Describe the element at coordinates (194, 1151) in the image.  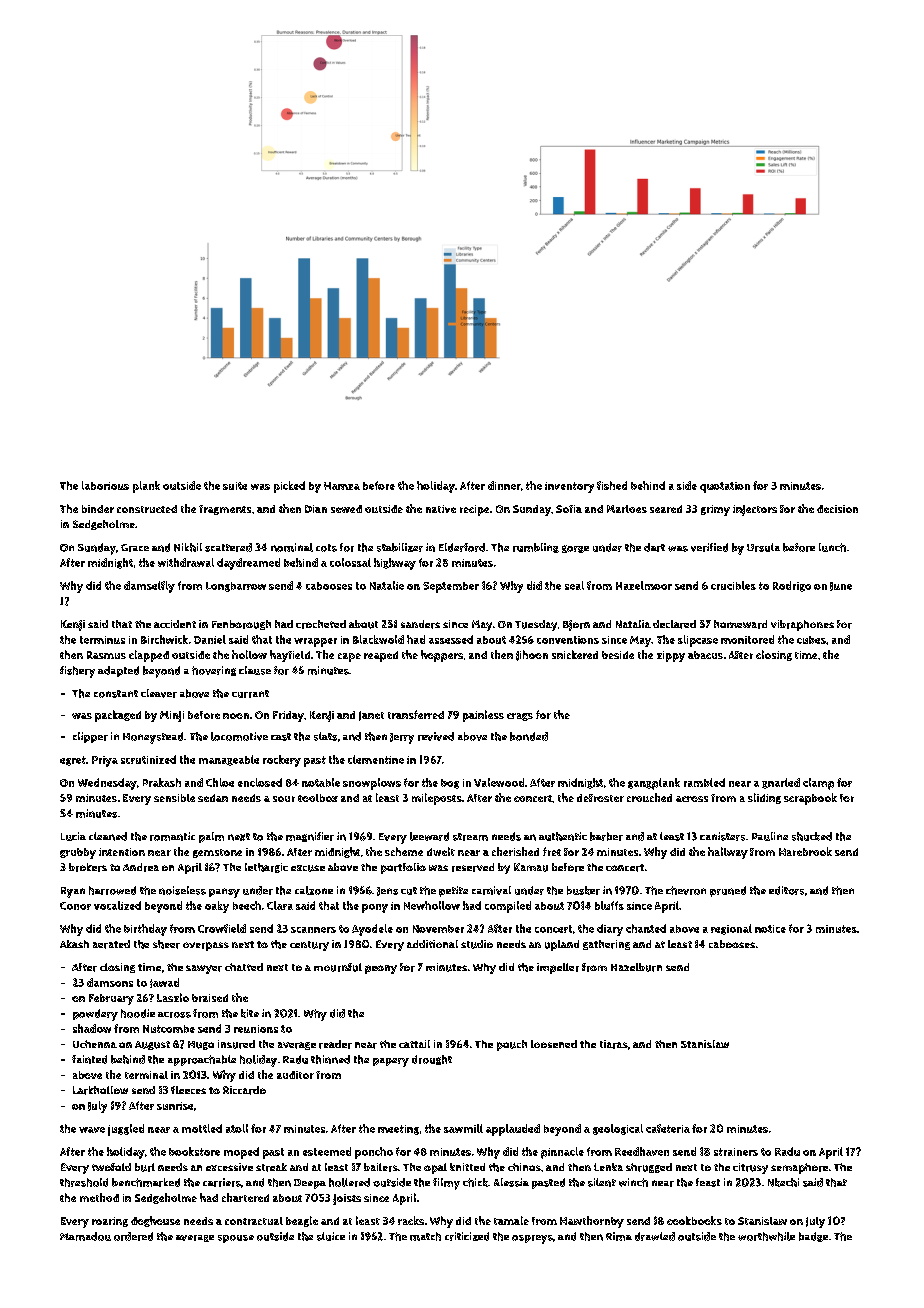
I see `bookstore` at that location.
